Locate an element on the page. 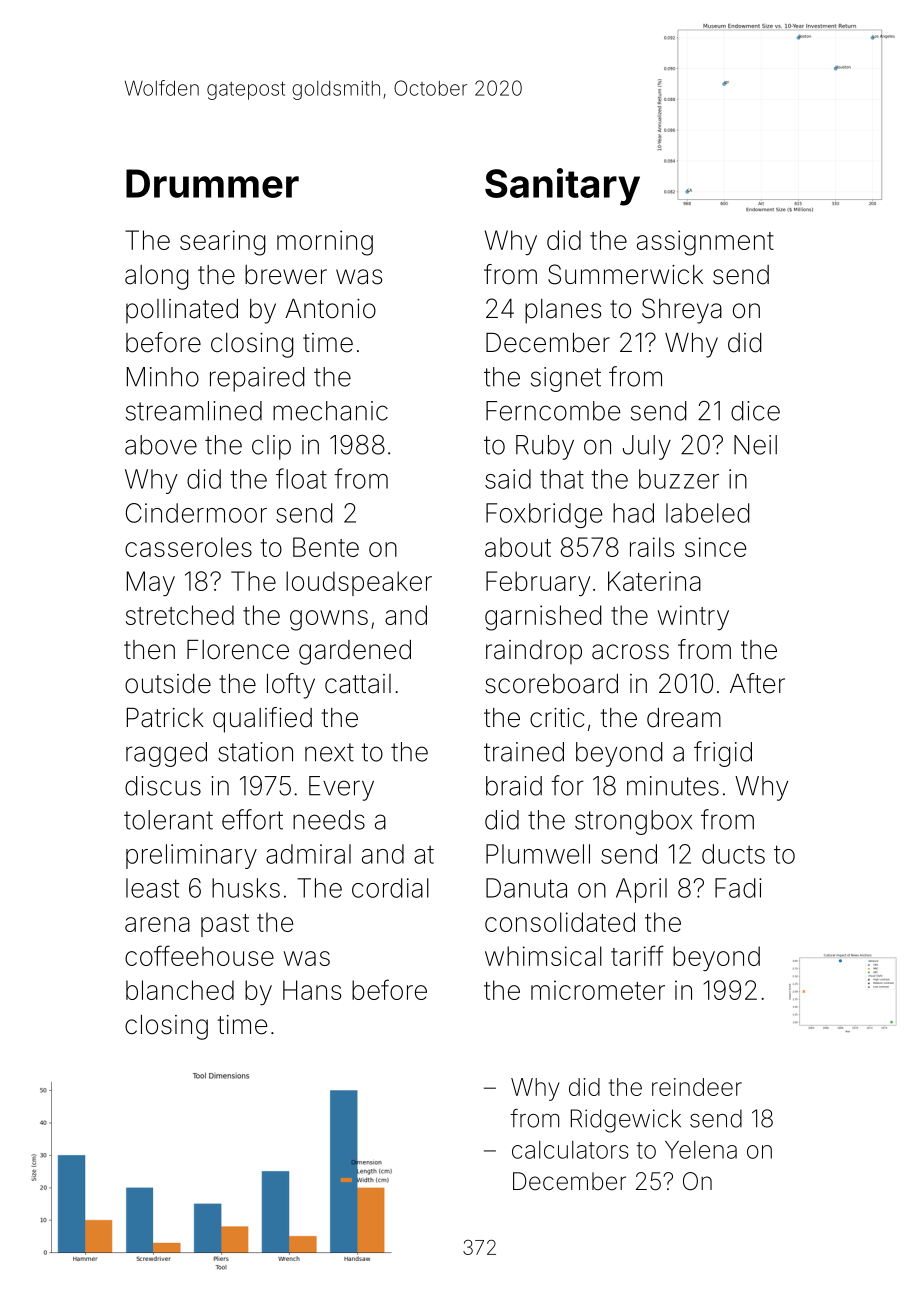 The image size is (924, 1311). minutes is located at coordinates (673, 786).
